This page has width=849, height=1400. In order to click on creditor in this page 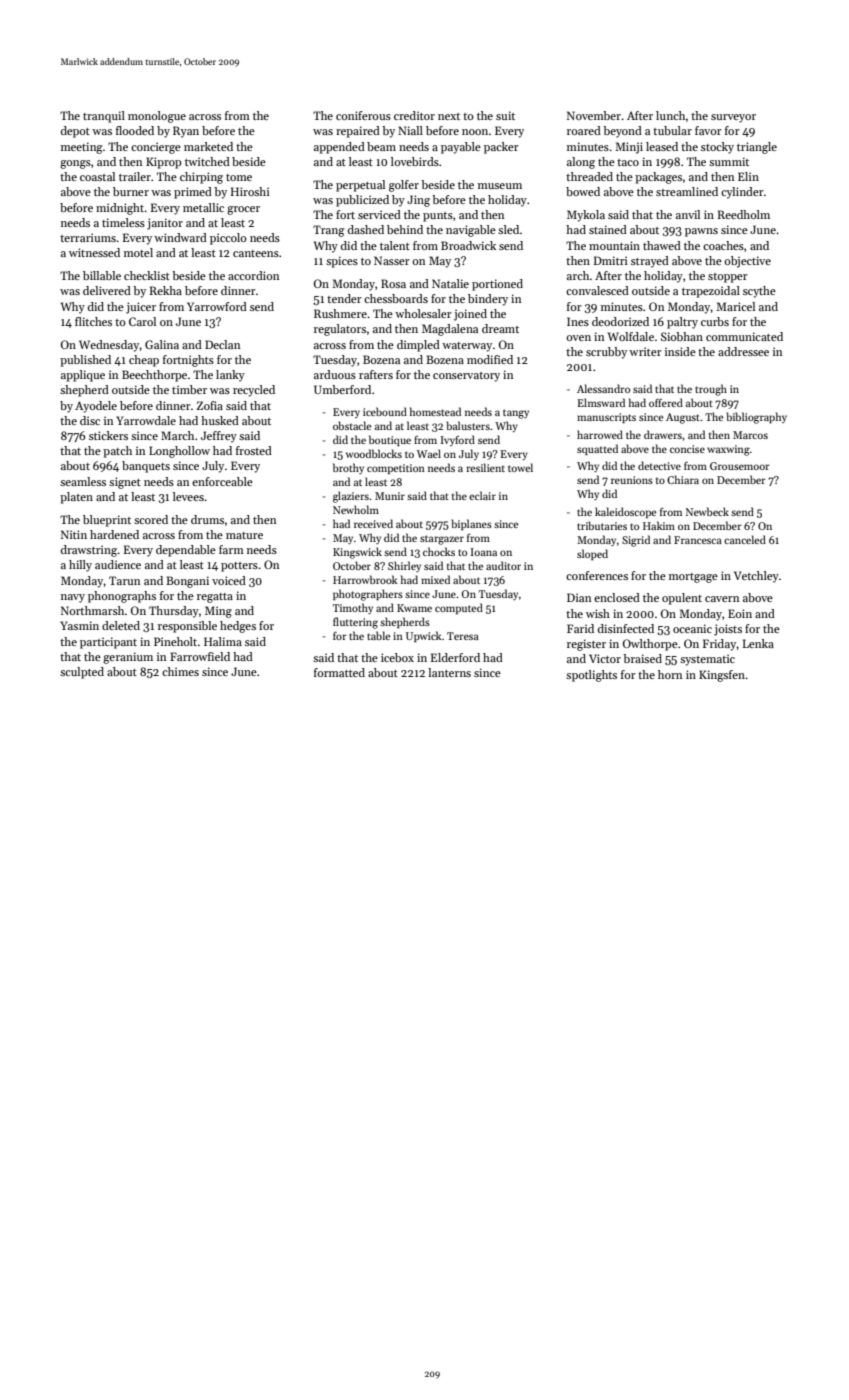, I will do `click(414, 115)`.
